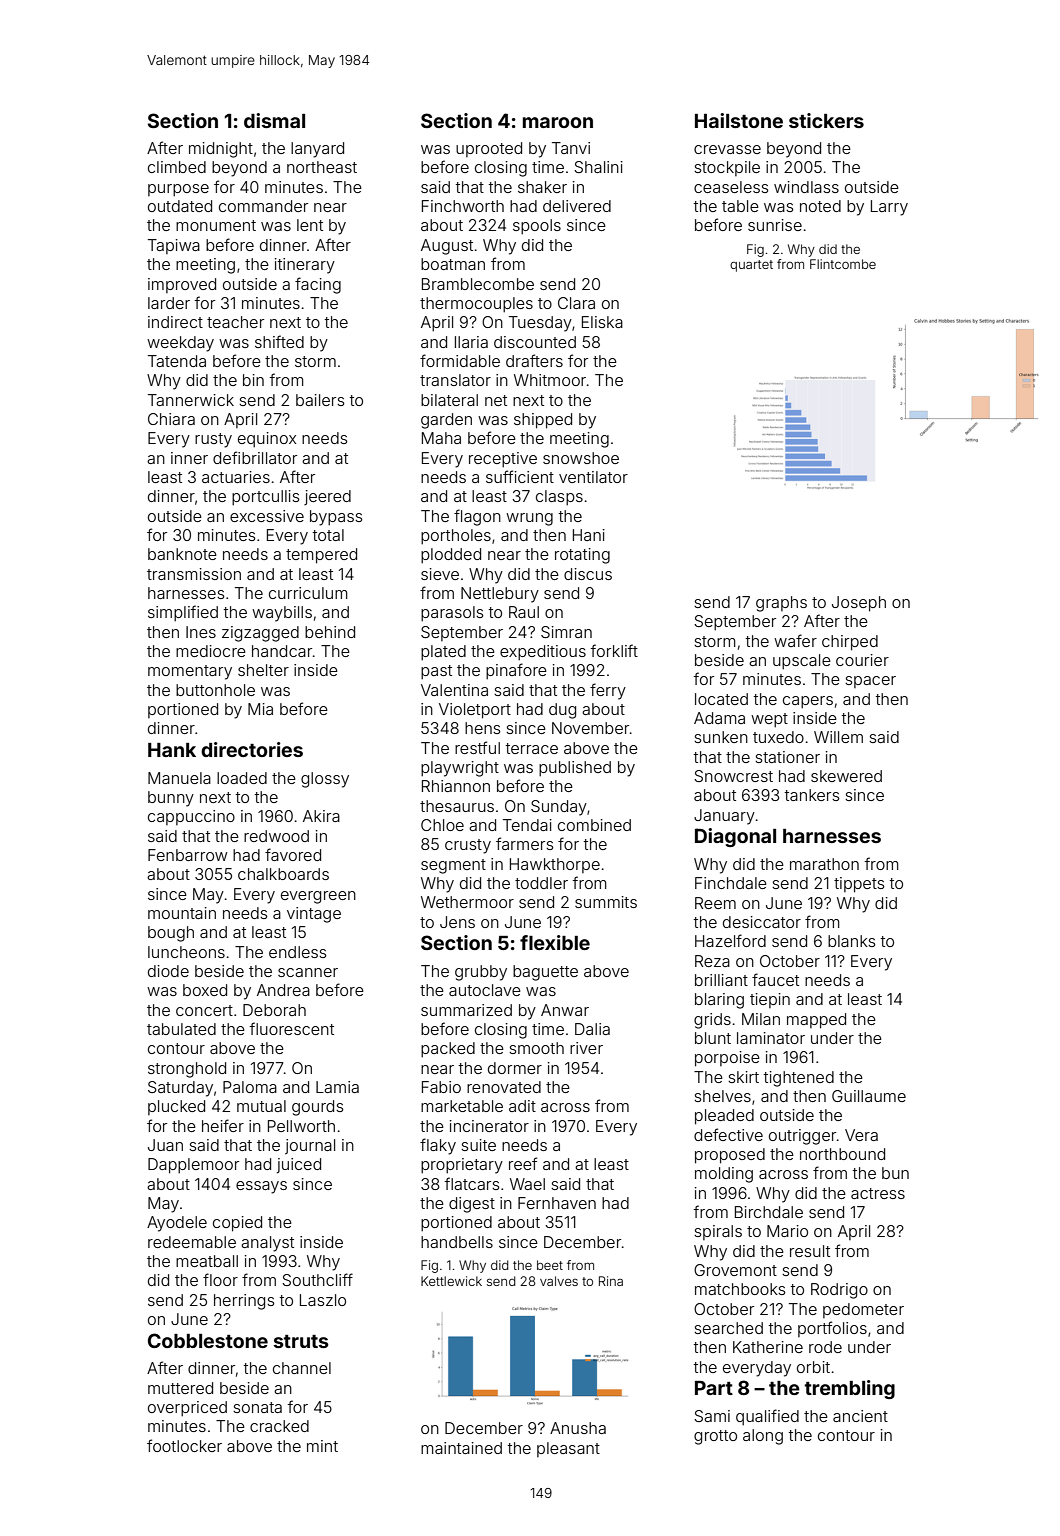  I want to click on quartet, so click(751, 266).
